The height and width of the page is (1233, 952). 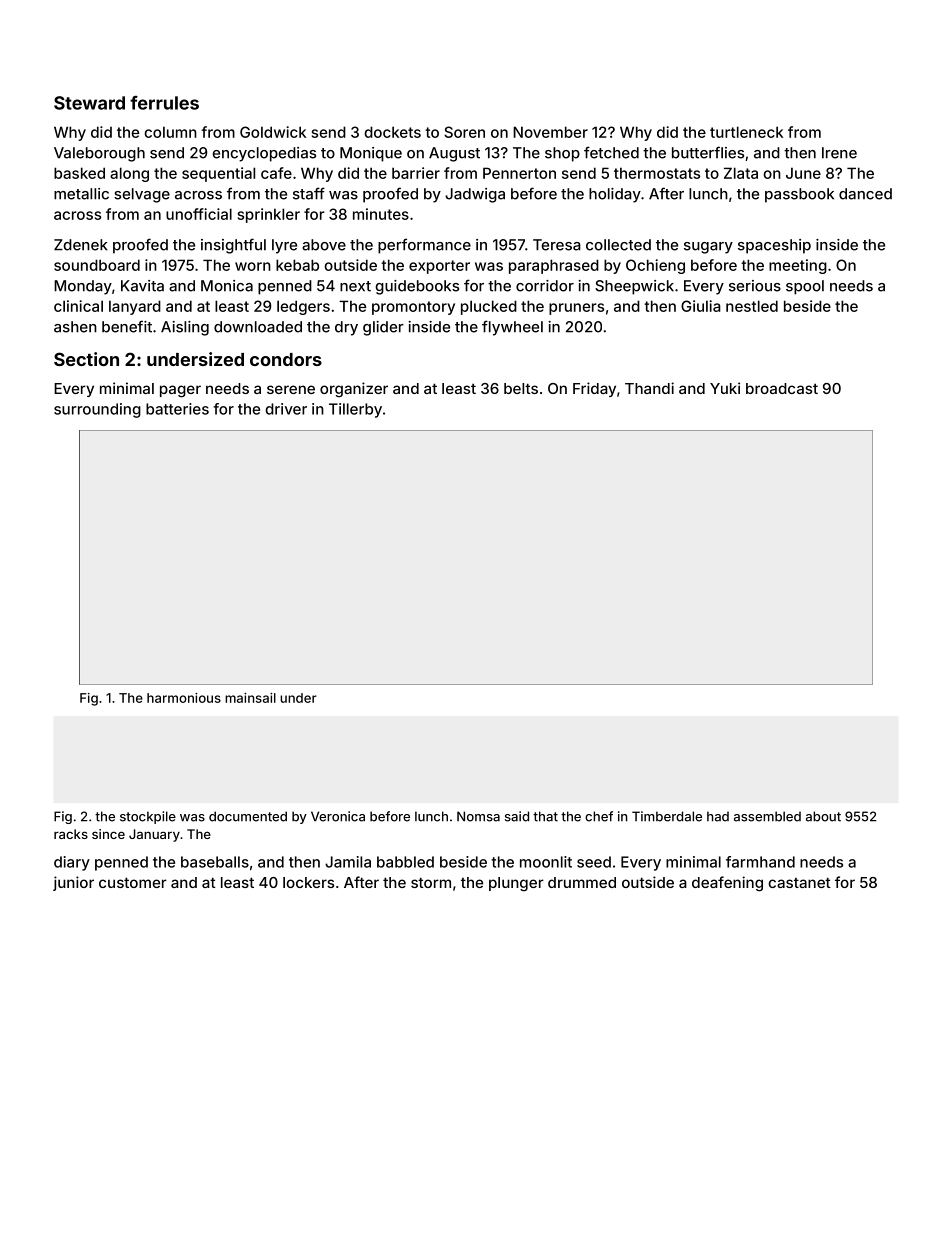 I want to click on mainsail, so click(x=250, y=698).
